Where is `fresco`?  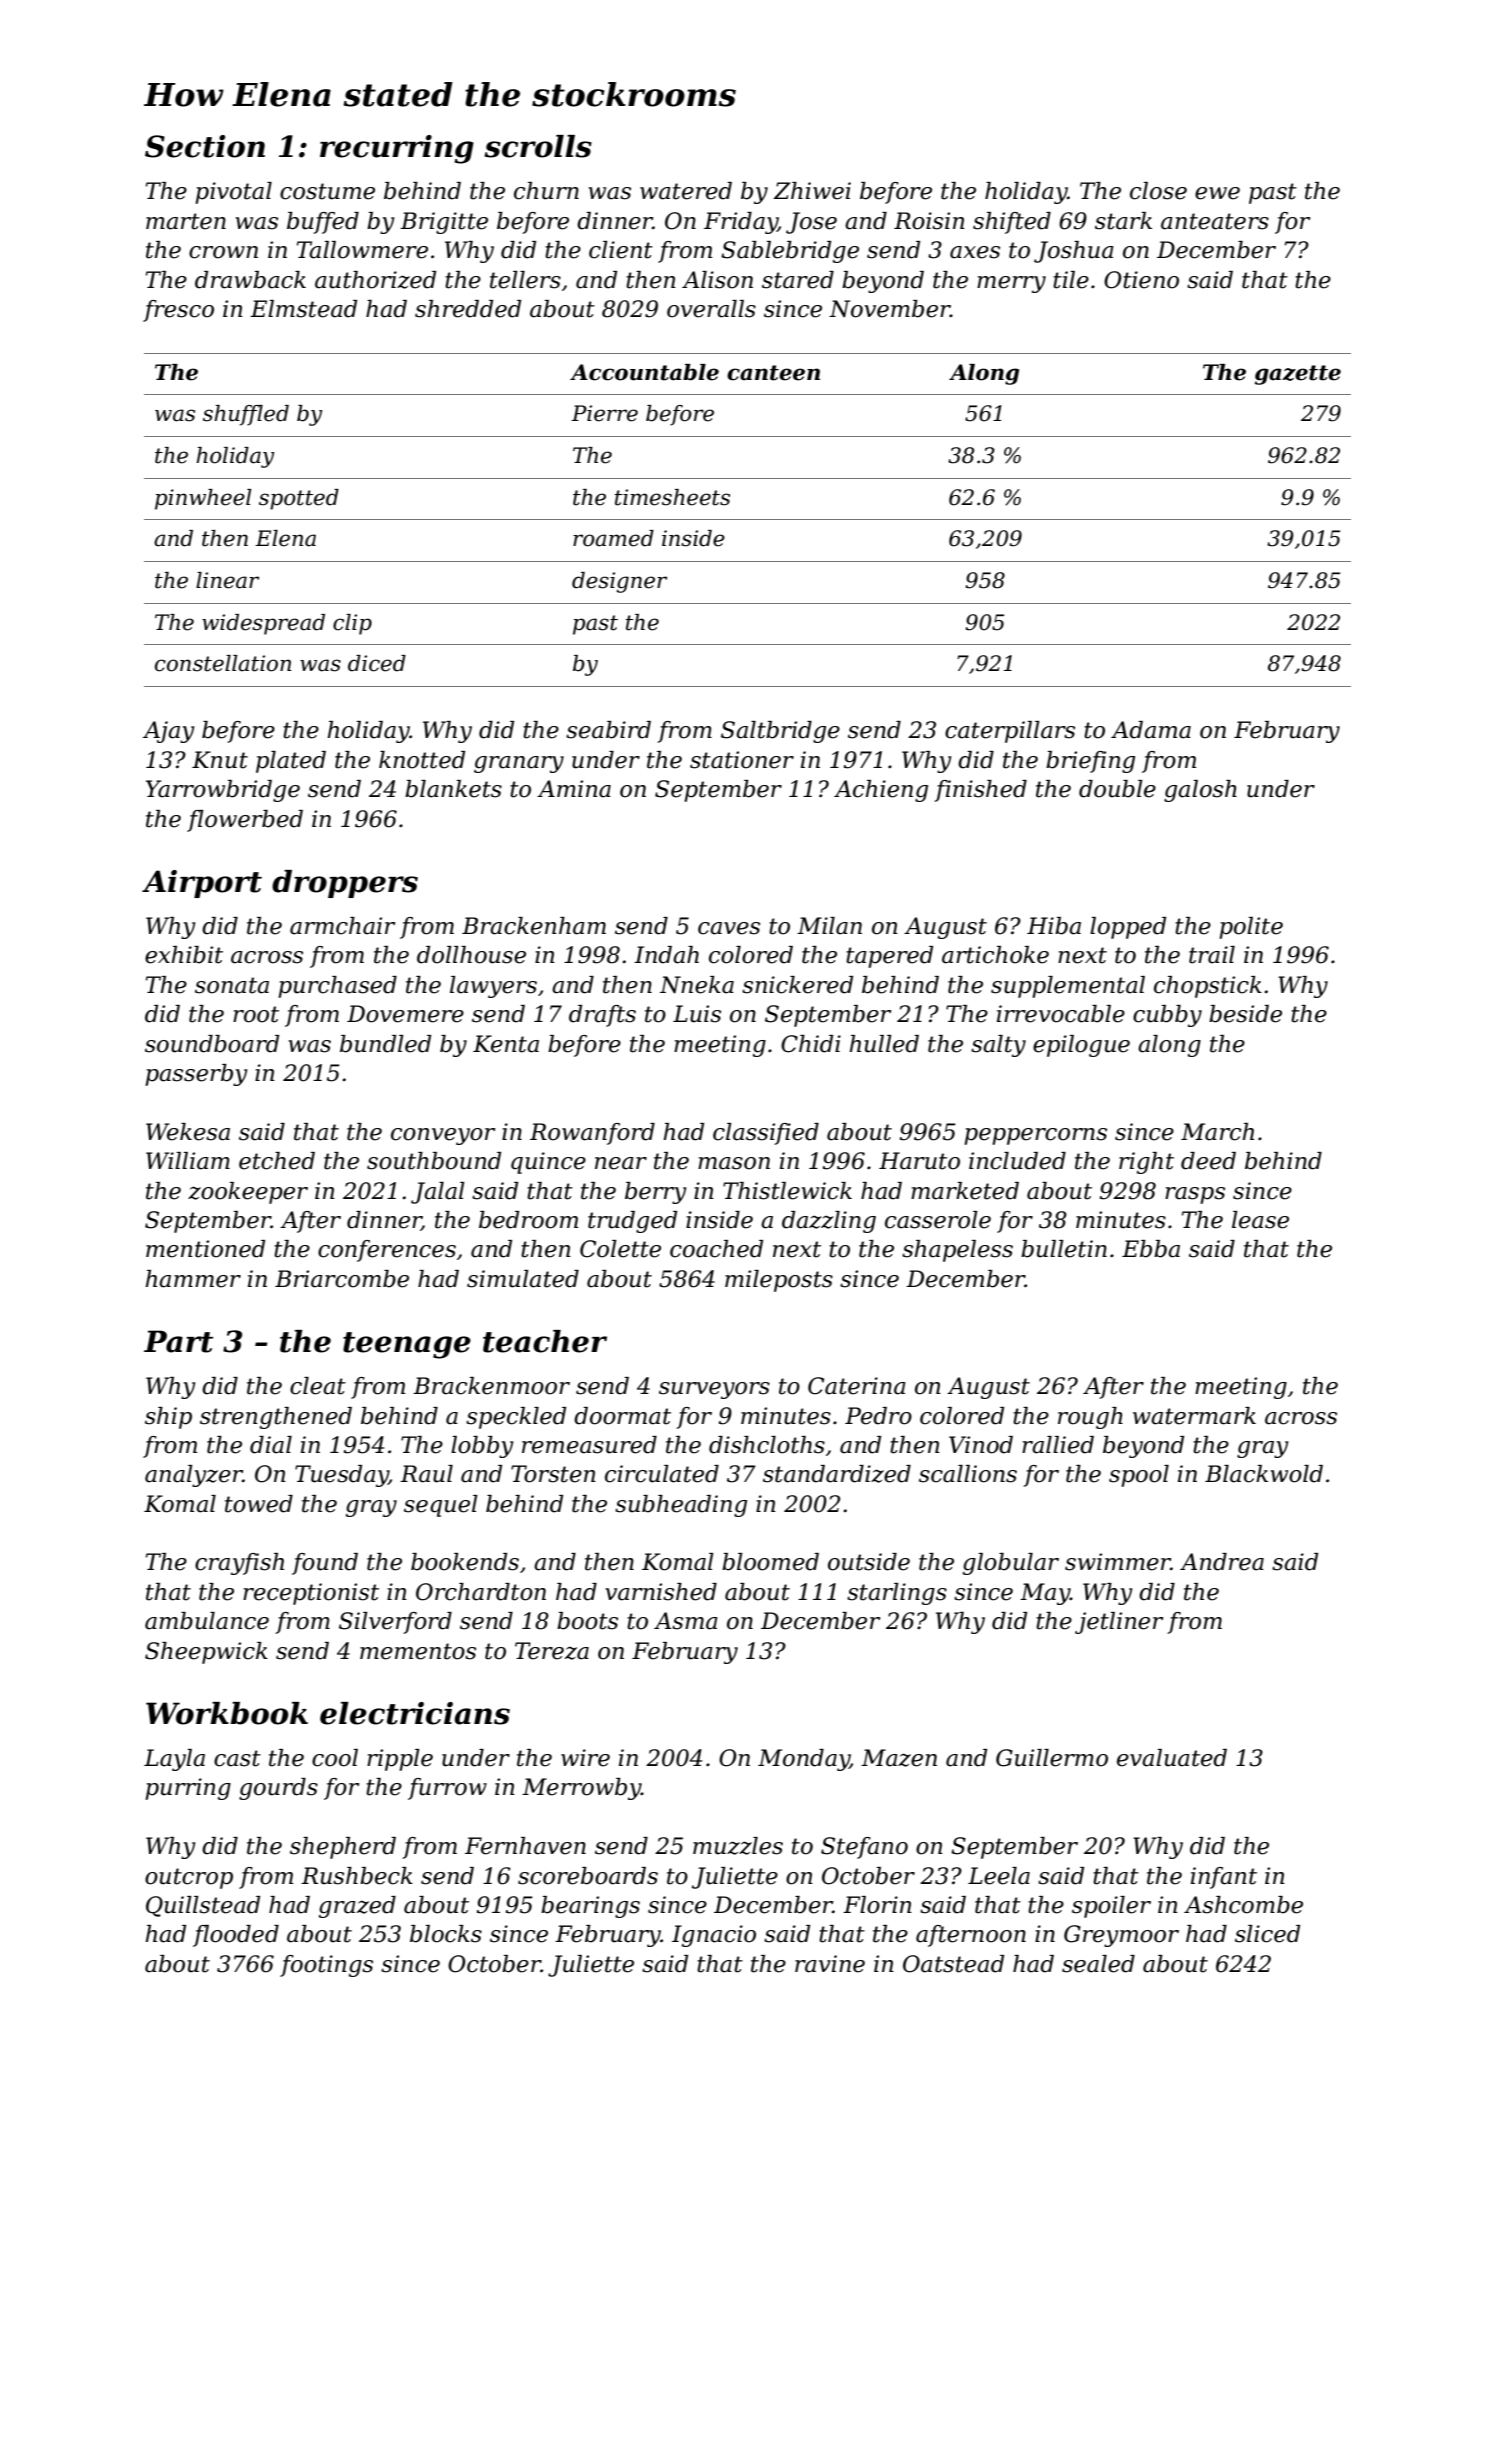
fresco is located at coordinates (178, 311).
